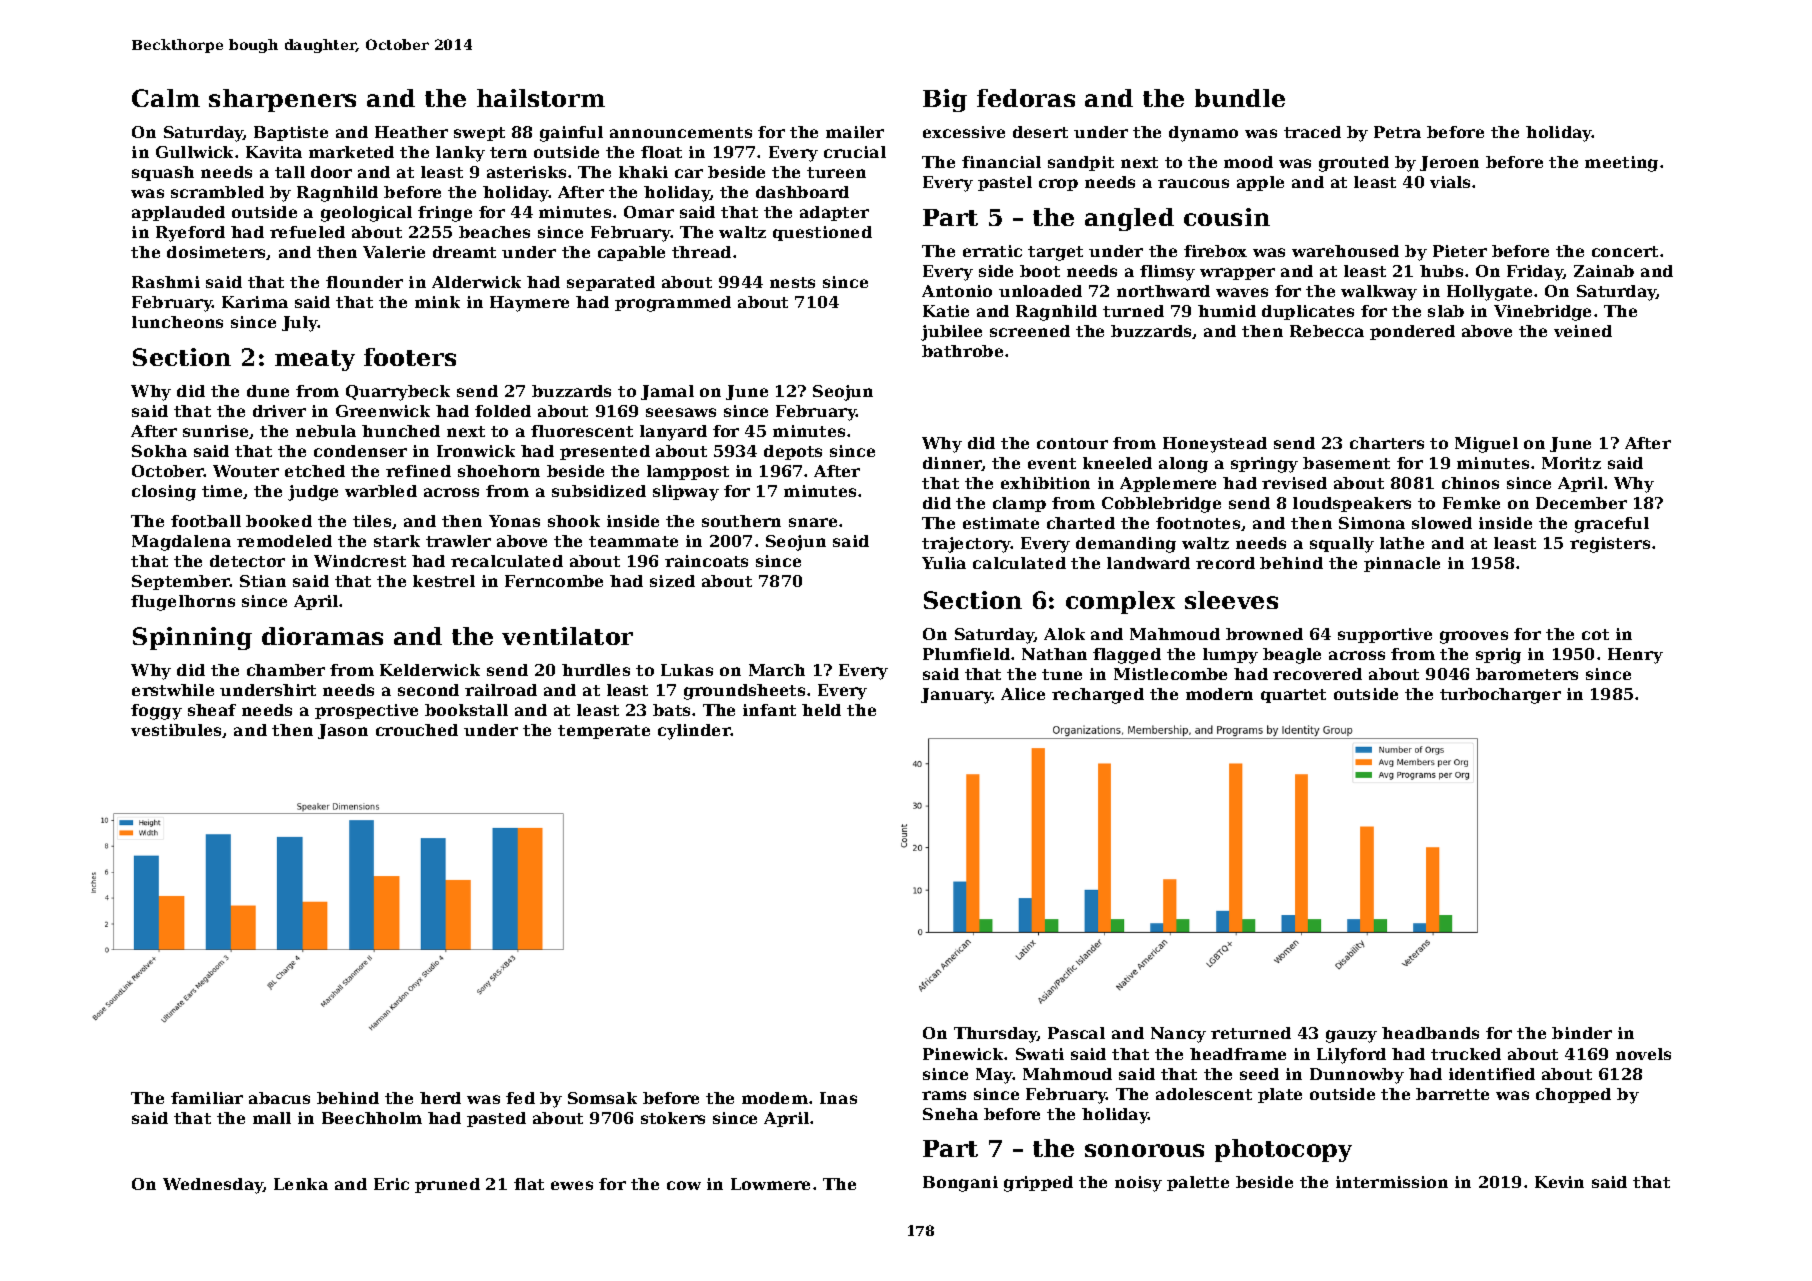 The height and width of the page is (1281, 1812). I want to click on meeting, so click(1621, 164).
